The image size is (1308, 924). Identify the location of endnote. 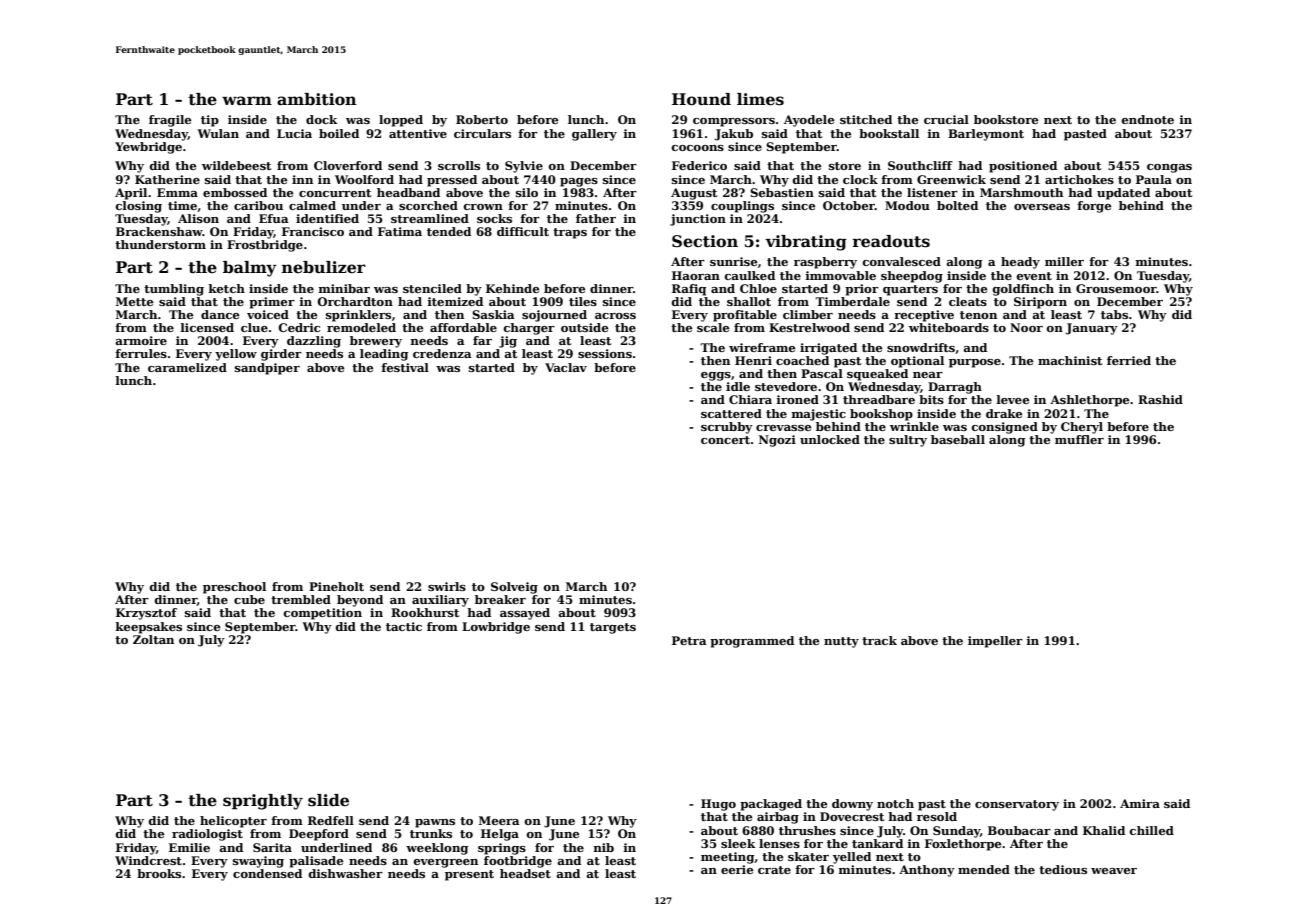
(1148, 119).
